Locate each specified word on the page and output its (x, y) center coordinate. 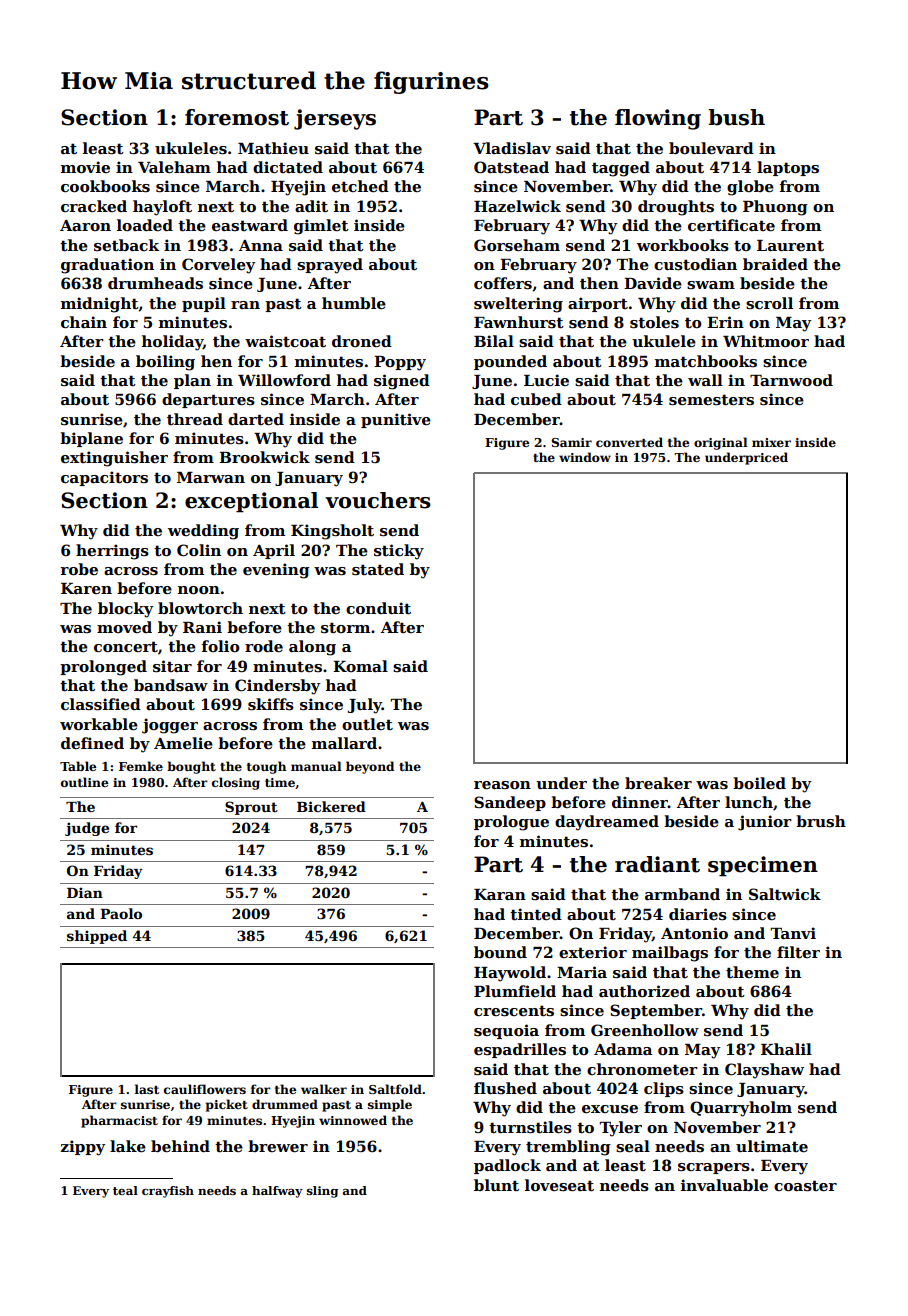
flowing (658, 119)
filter (798, 952)
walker (324, 1089)
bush (736, 117)
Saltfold (395, 1089)
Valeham (174, 167)
